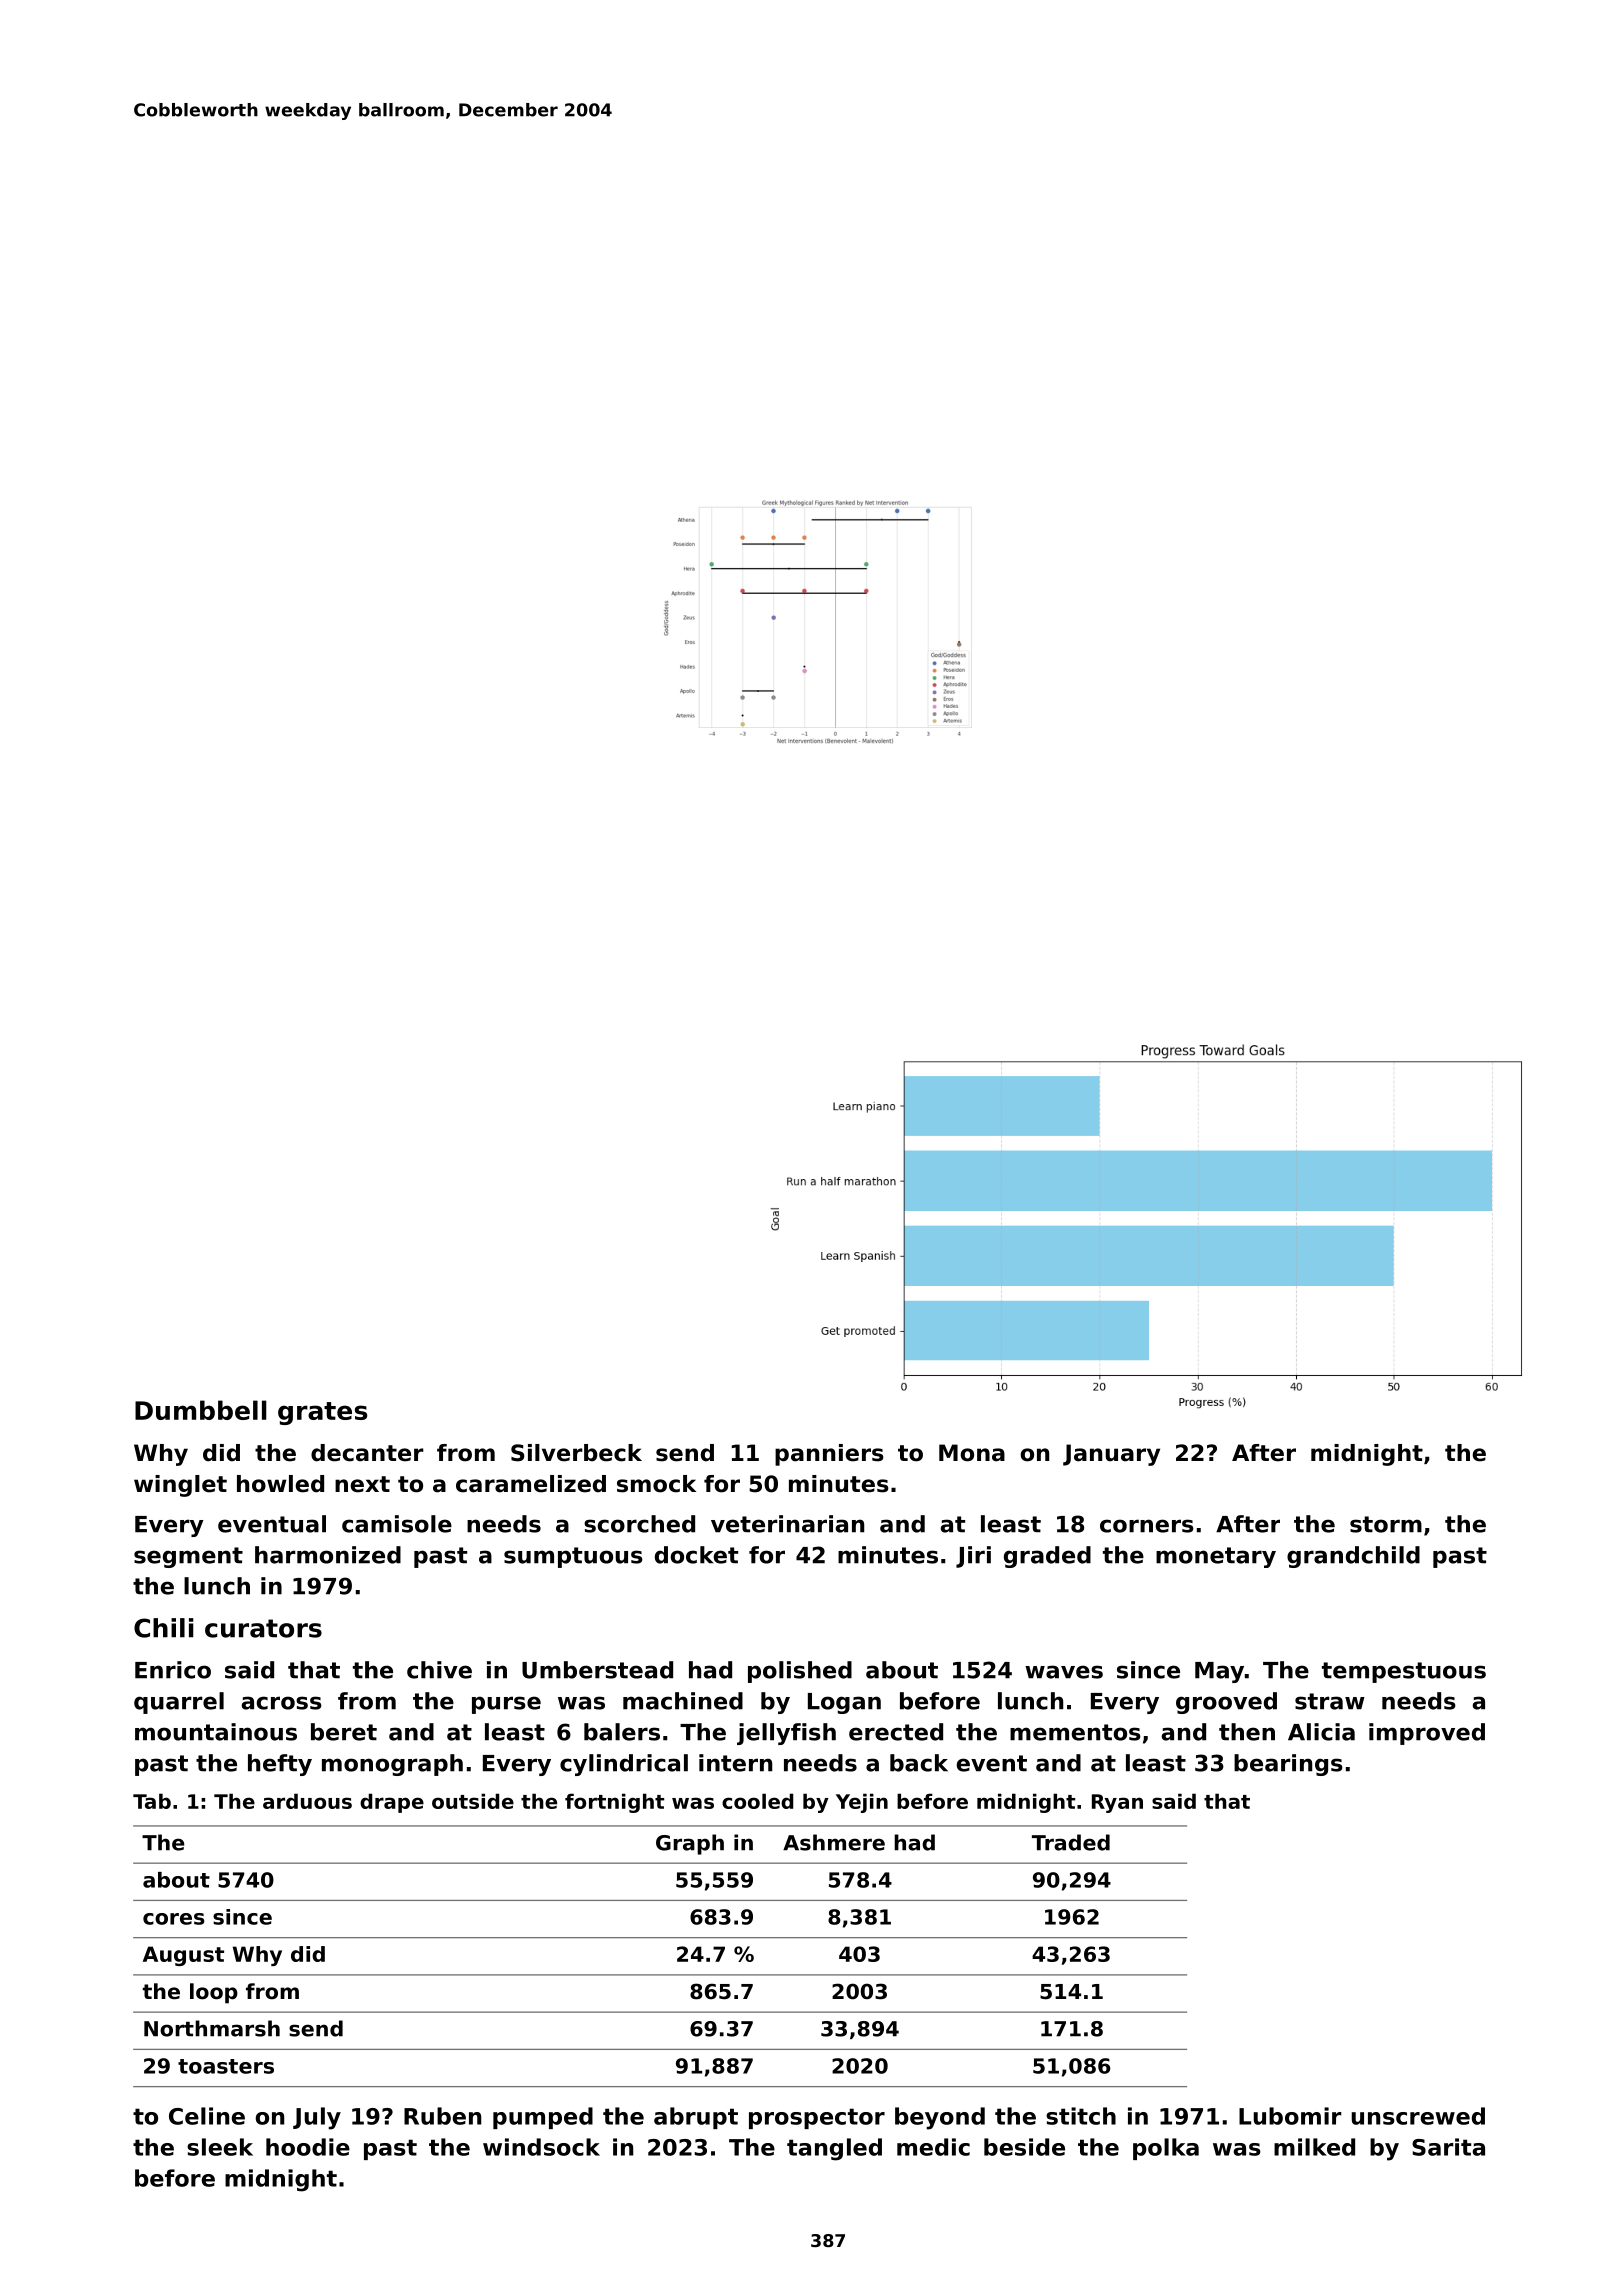 This image has width=1620, height=2292. I want to click on toasters, so click(226, 2066).
